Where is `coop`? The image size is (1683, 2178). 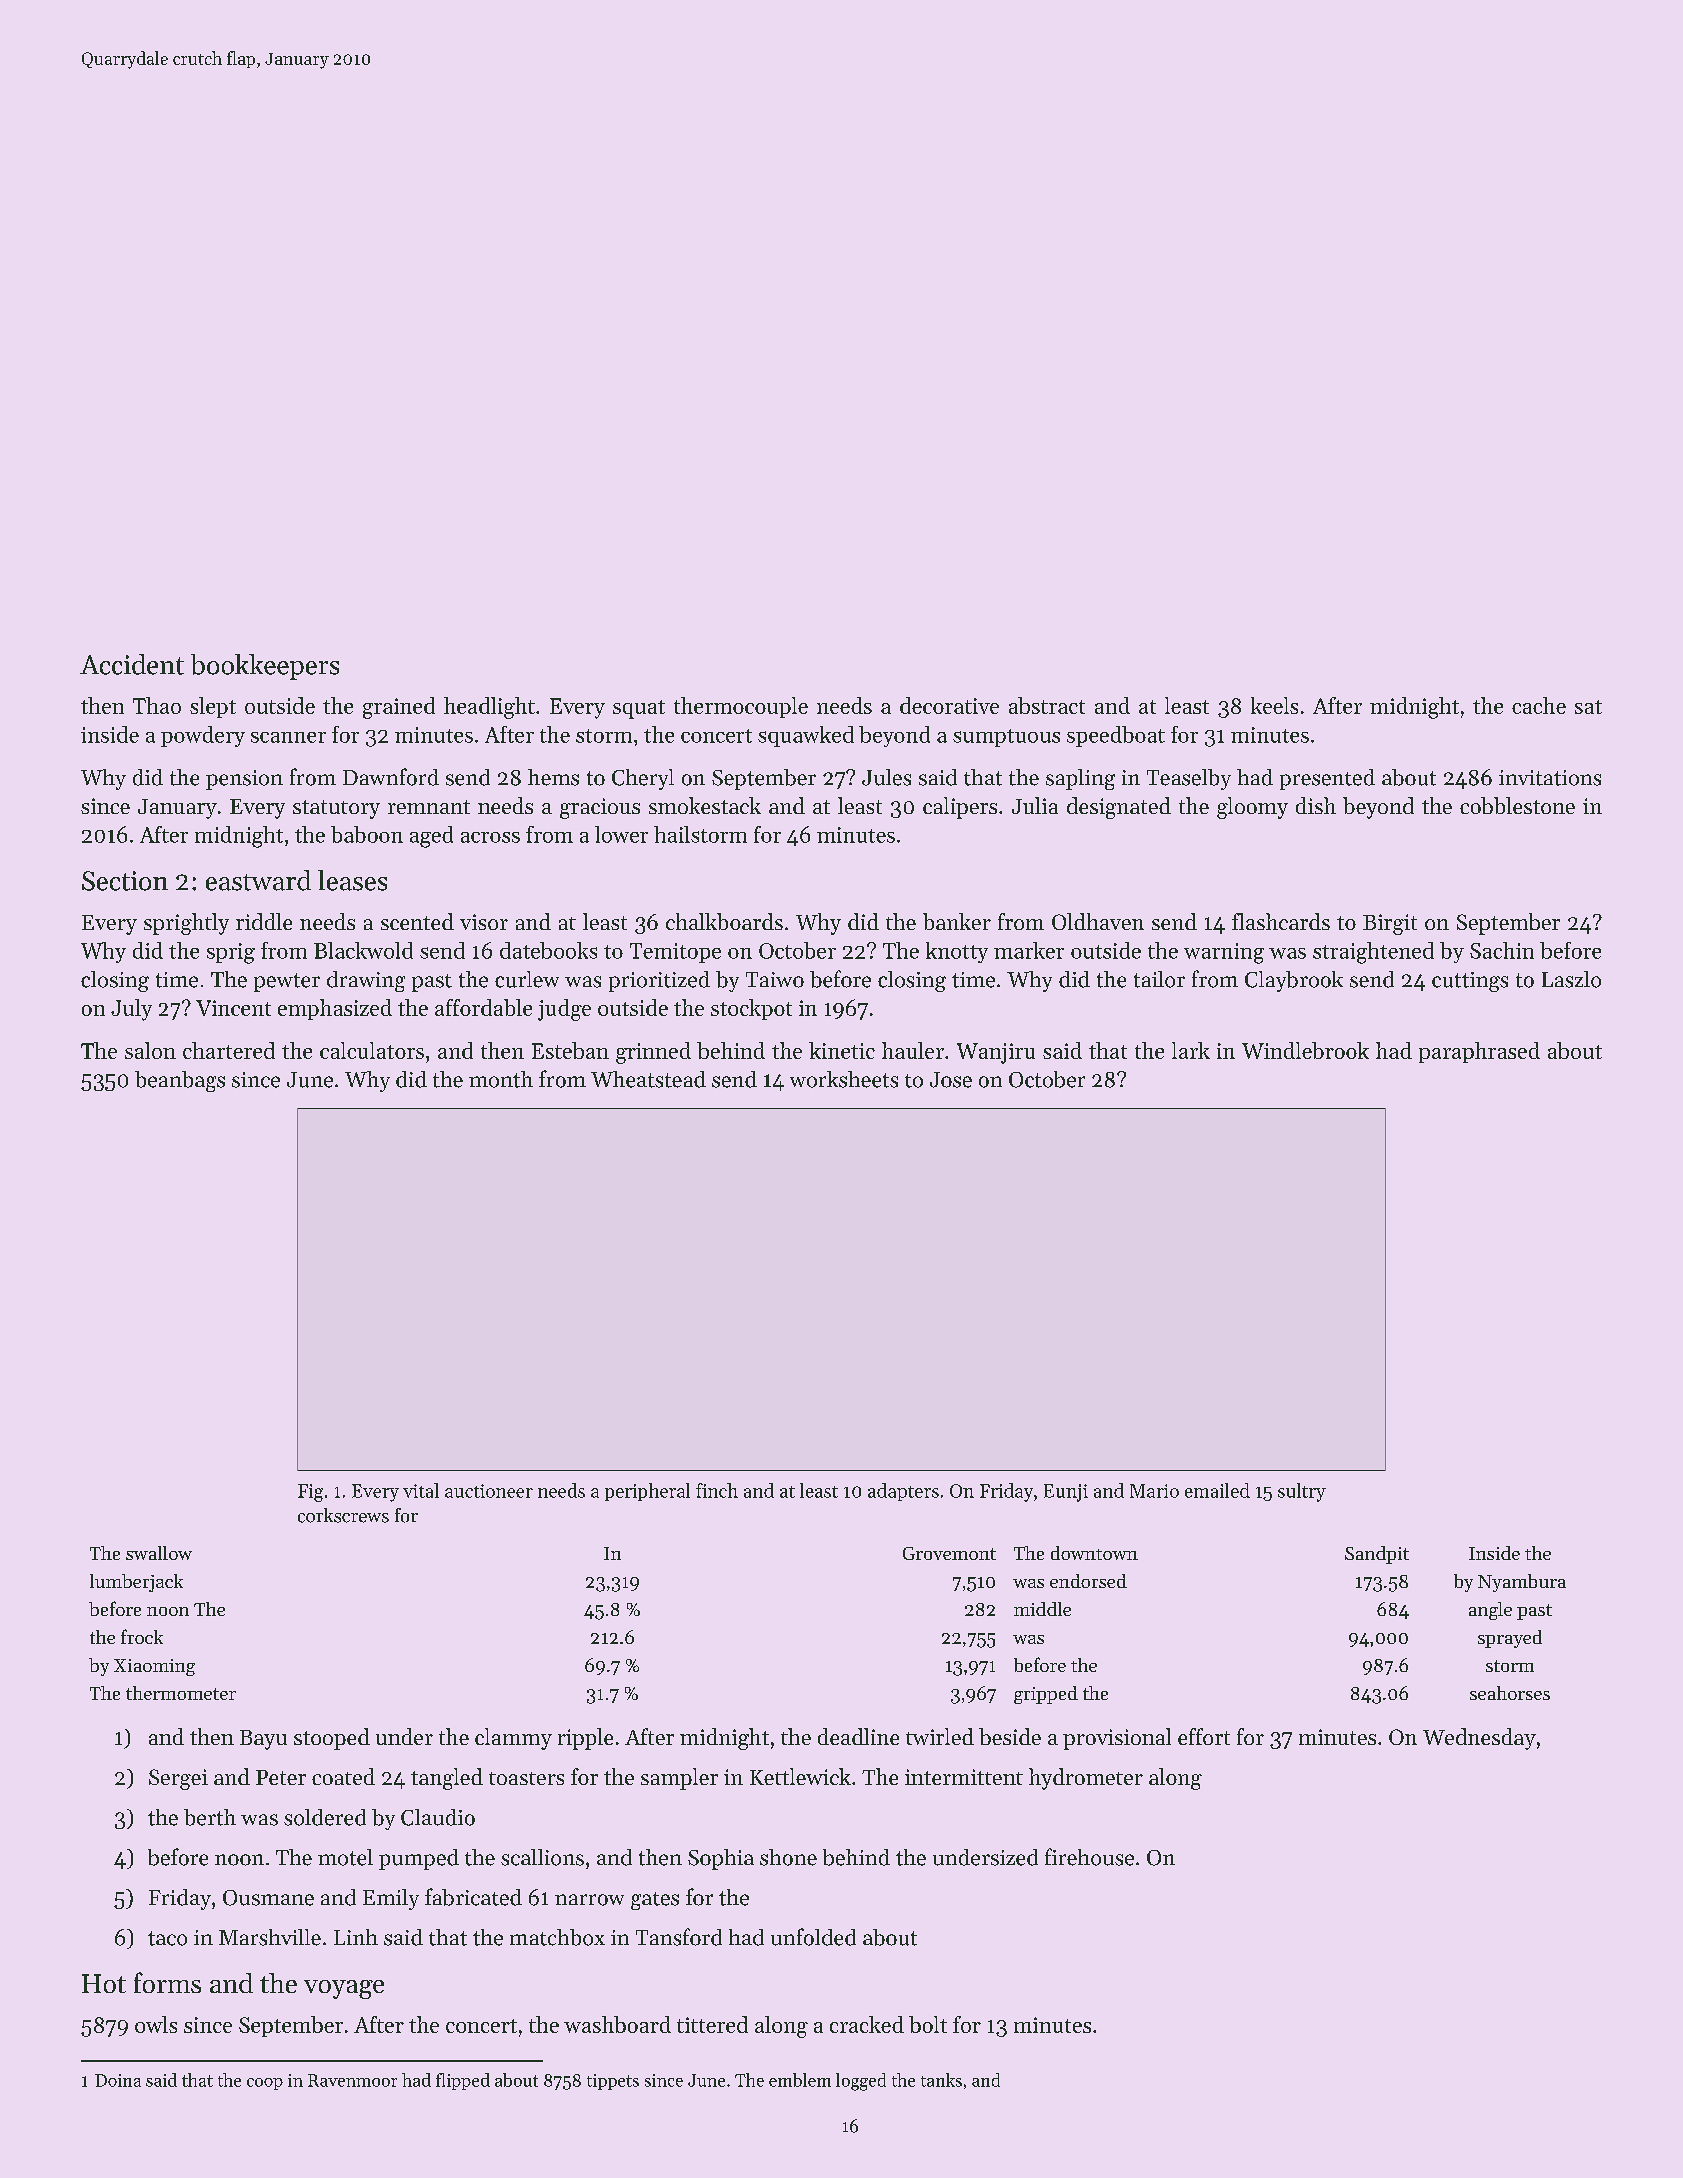 coop is located at coordinates (265, 2084).
